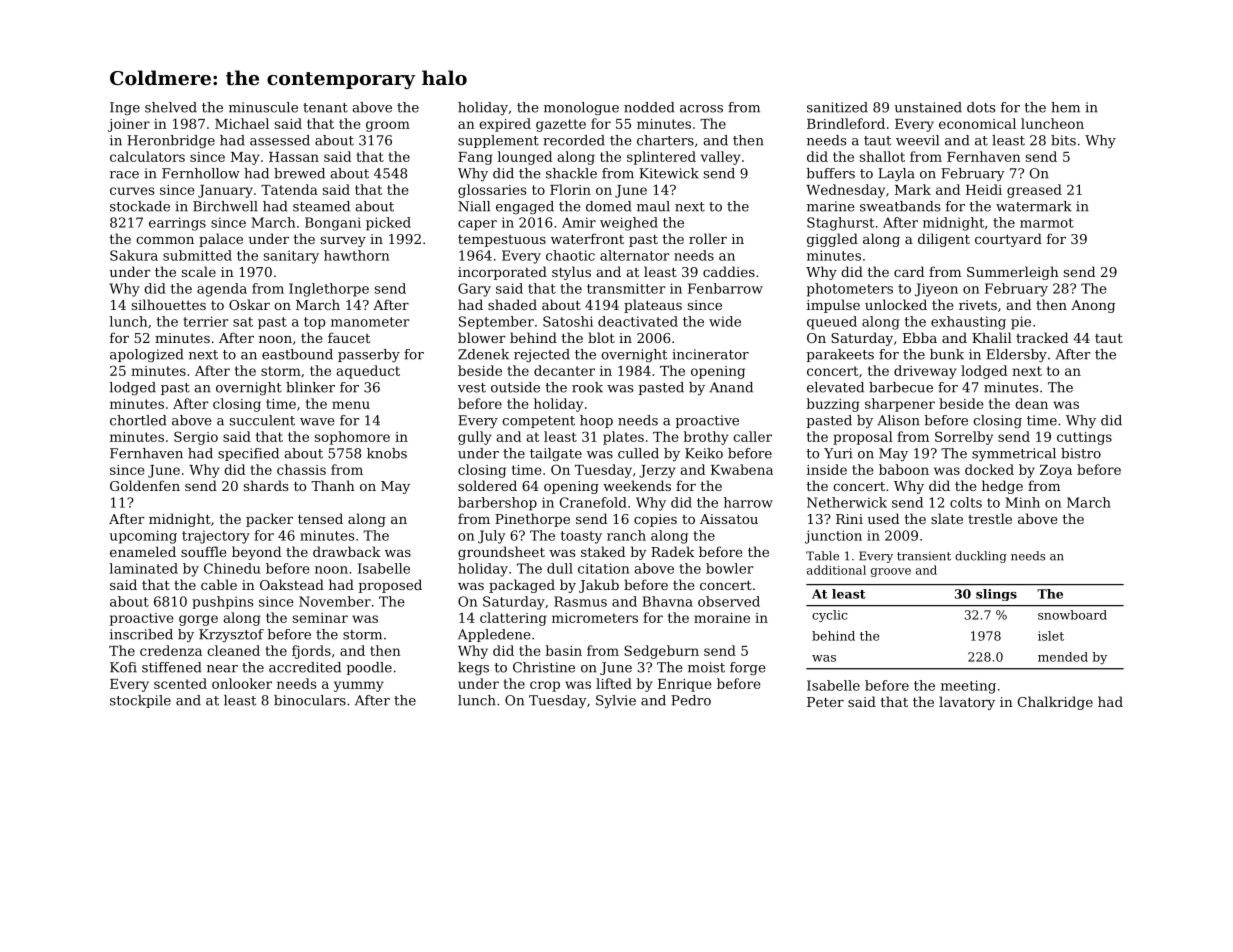 This page has height=952, width=1233. I want to click on used, so click(883, 518).
